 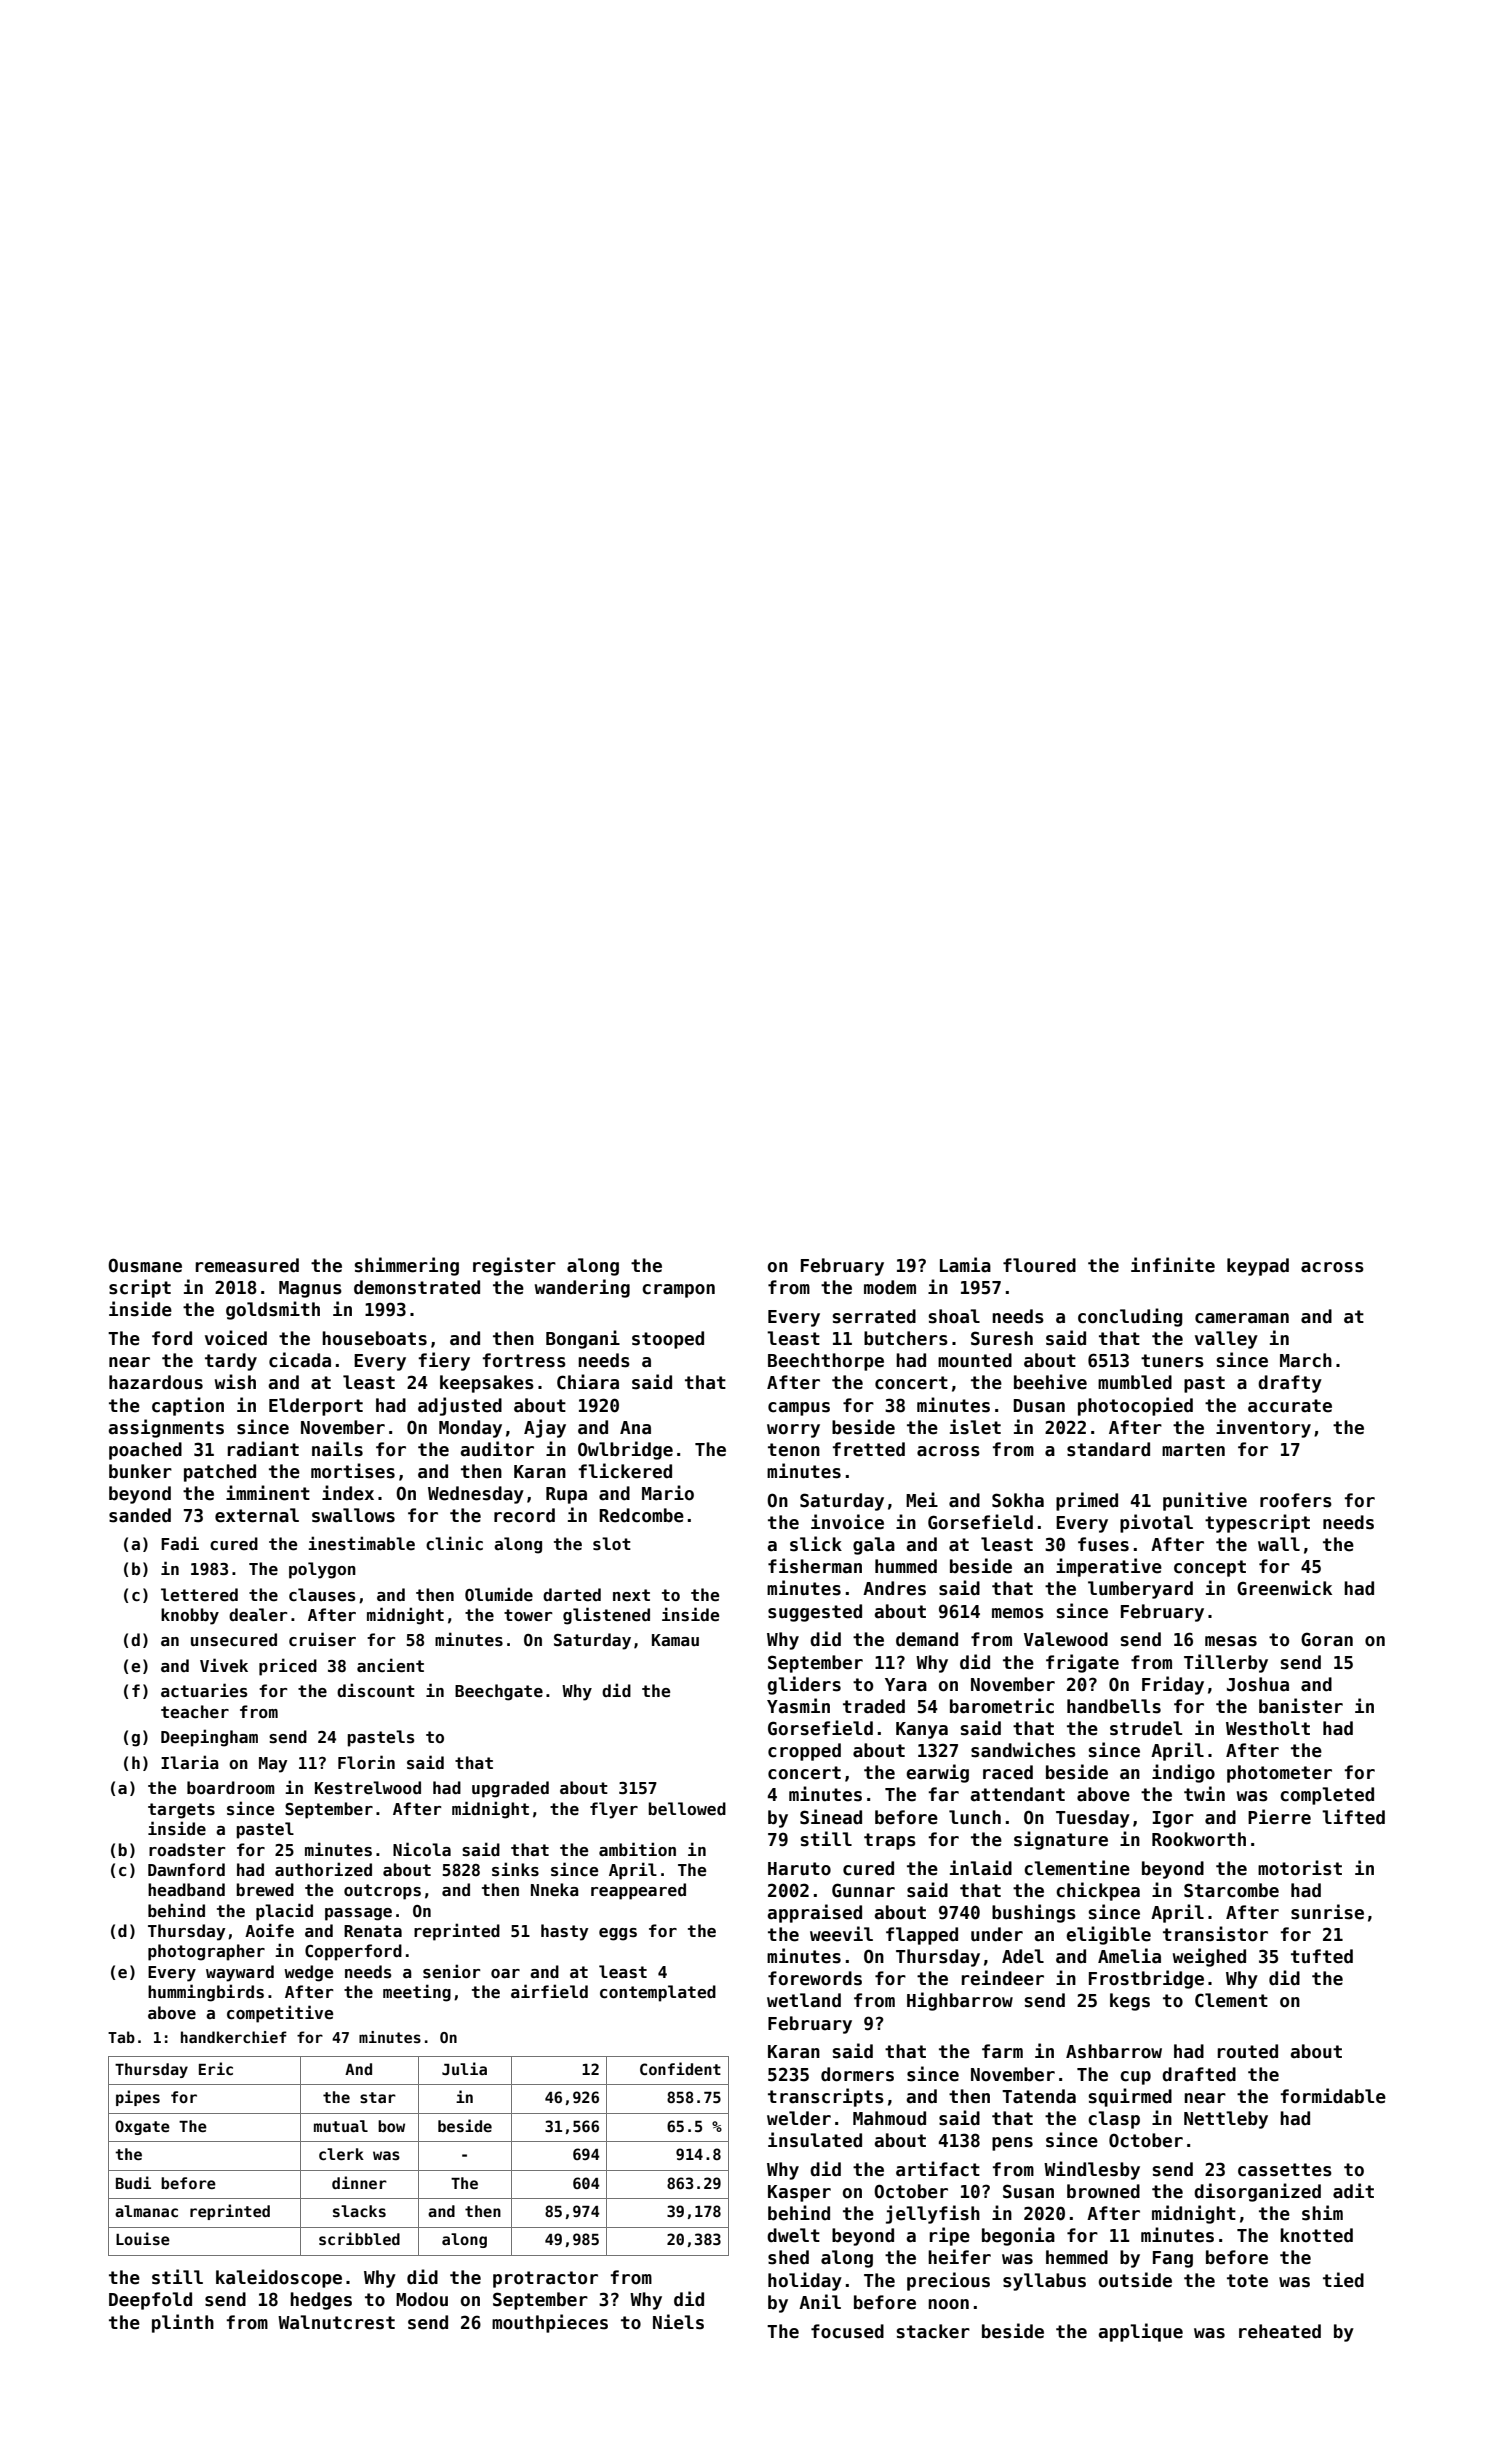 What do you see at coordinates (247, 1265) in the screenshot?
I see `remeasured` at bounding box center [247, 1265].
